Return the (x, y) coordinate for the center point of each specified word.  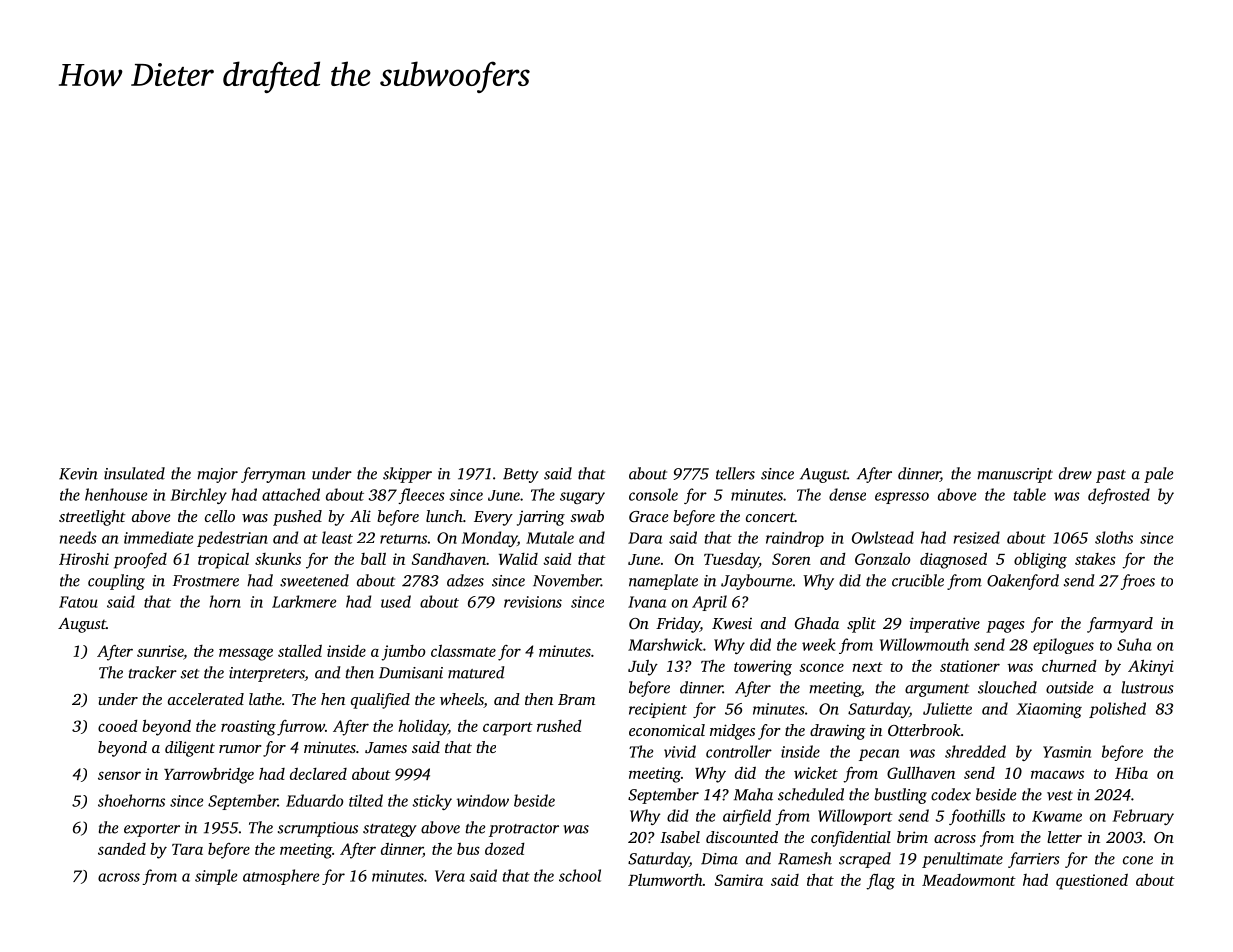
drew (1075, 473)
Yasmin (1067, 752)
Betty (521, 475)
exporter (152, 830)
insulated (134, 473)
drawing (838, 732)
